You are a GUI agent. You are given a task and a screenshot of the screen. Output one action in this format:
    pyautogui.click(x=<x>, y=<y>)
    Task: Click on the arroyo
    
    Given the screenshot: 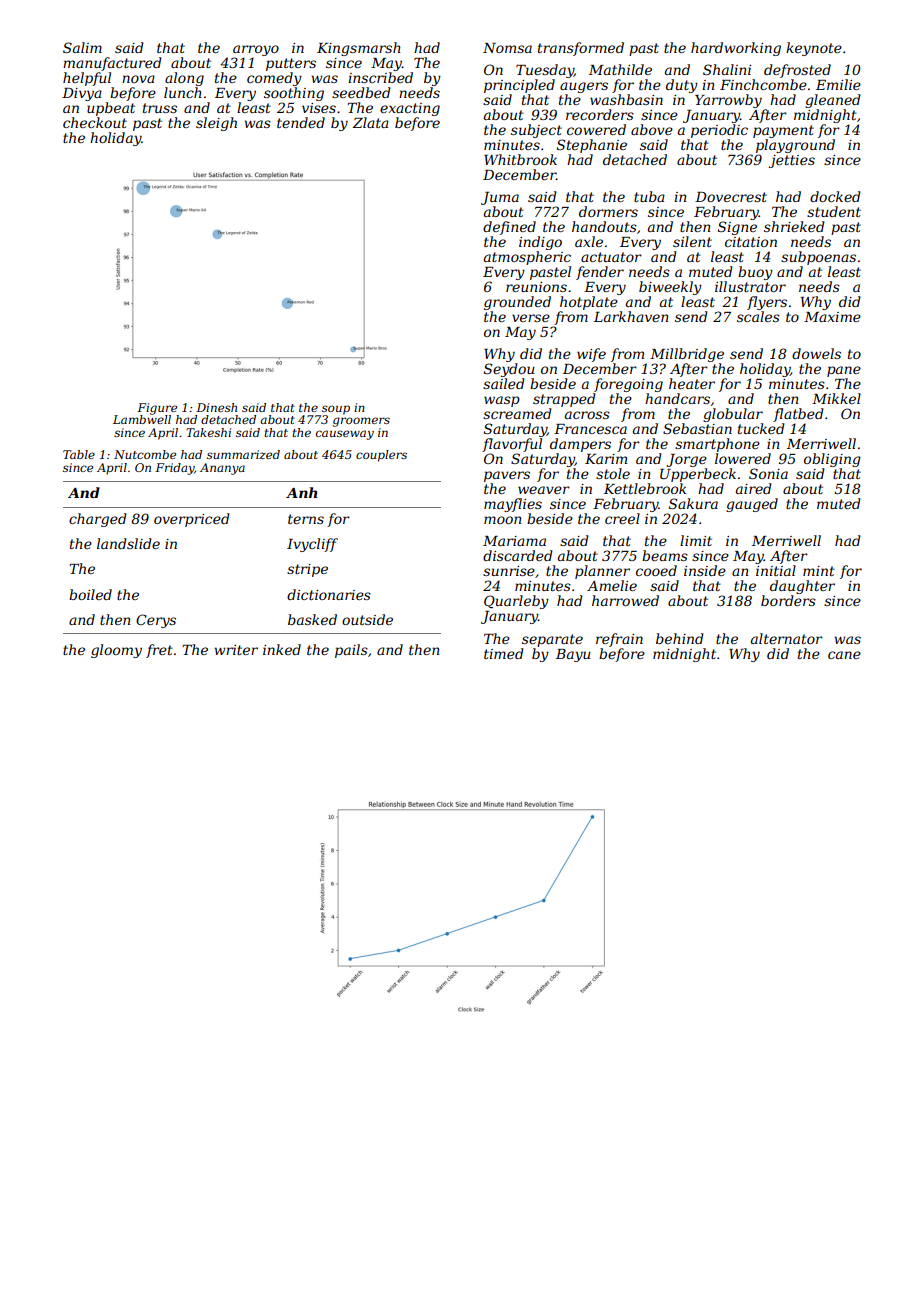 What is the action you would take?
    pyautogui.click(x=256, y=50)
